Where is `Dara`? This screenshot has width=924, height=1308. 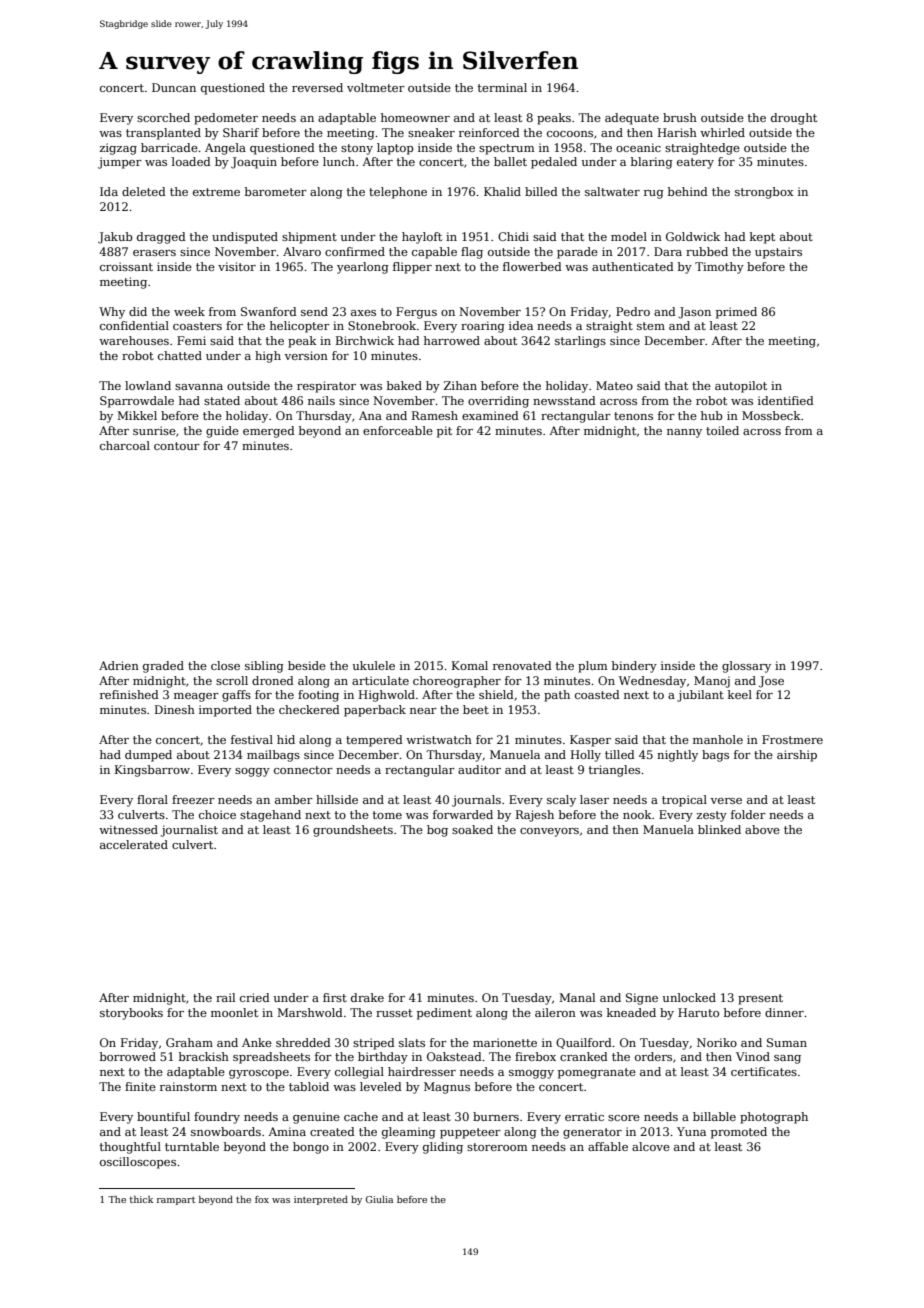
Dara is located at coordinates (668, 251).
